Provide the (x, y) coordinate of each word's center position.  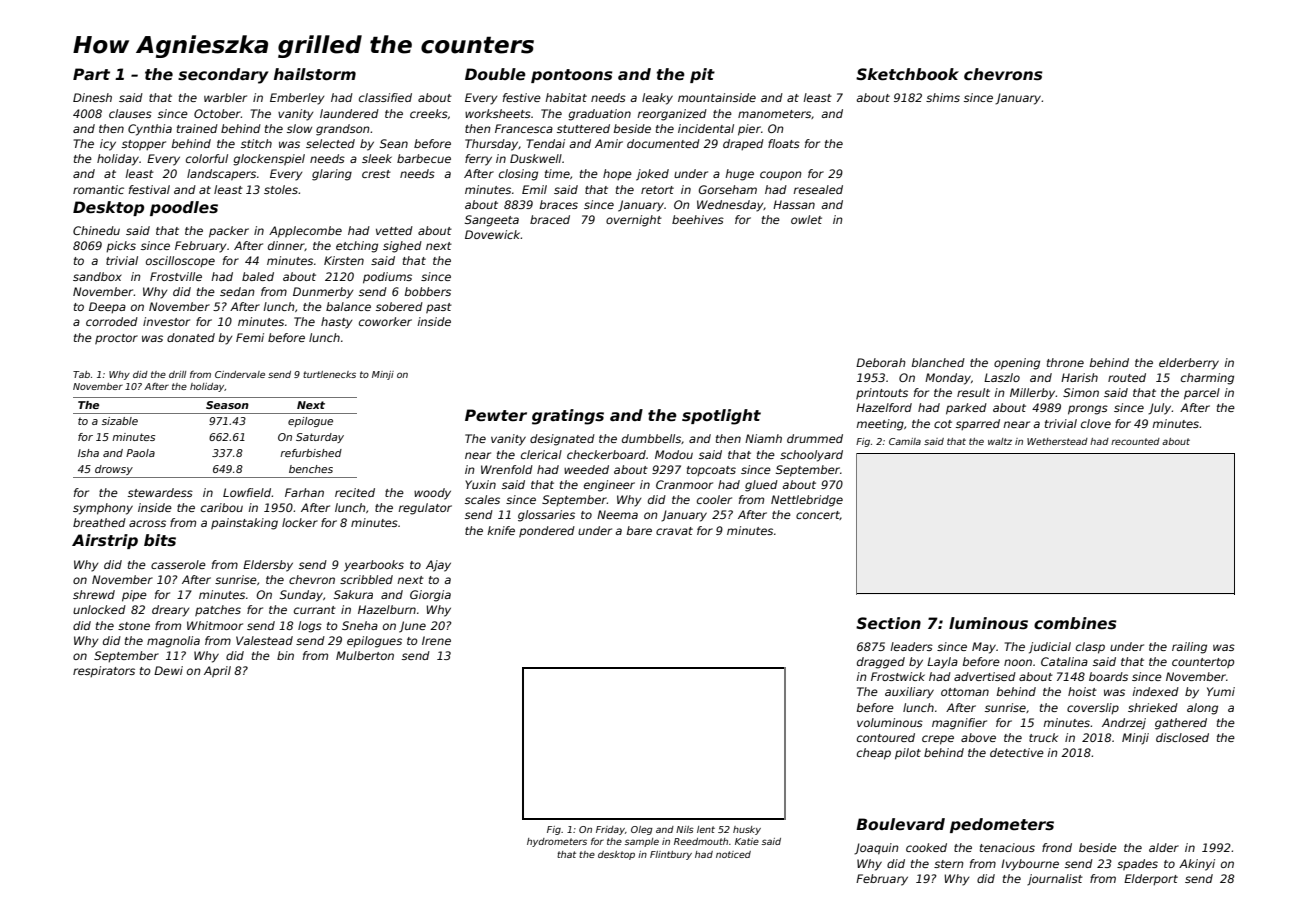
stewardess (160, 492)
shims (943, 97)
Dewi (168, 670)
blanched (938, 362)
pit (702, 75)
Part (91, 74)
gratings (568, 417)
